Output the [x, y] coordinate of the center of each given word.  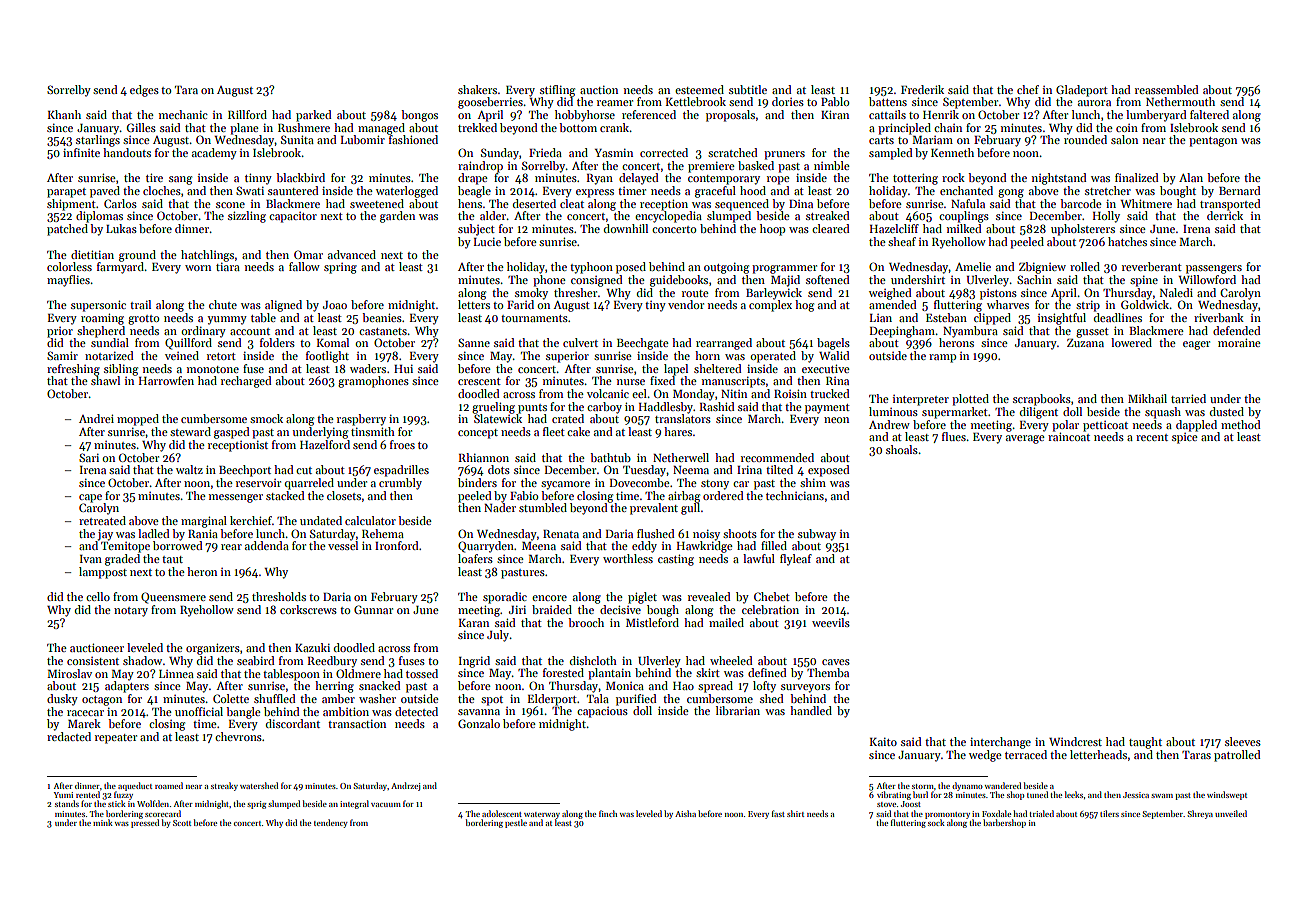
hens [470, 203]
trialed [1041, 813]
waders [368, 368]
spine [1144, 281]
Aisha [685, 813]
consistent [93, 661]
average [1025, 439]
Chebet [772, 596]
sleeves [1243, 741]
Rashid [717, 406]
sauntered [293, 190]
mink [103, 822]
